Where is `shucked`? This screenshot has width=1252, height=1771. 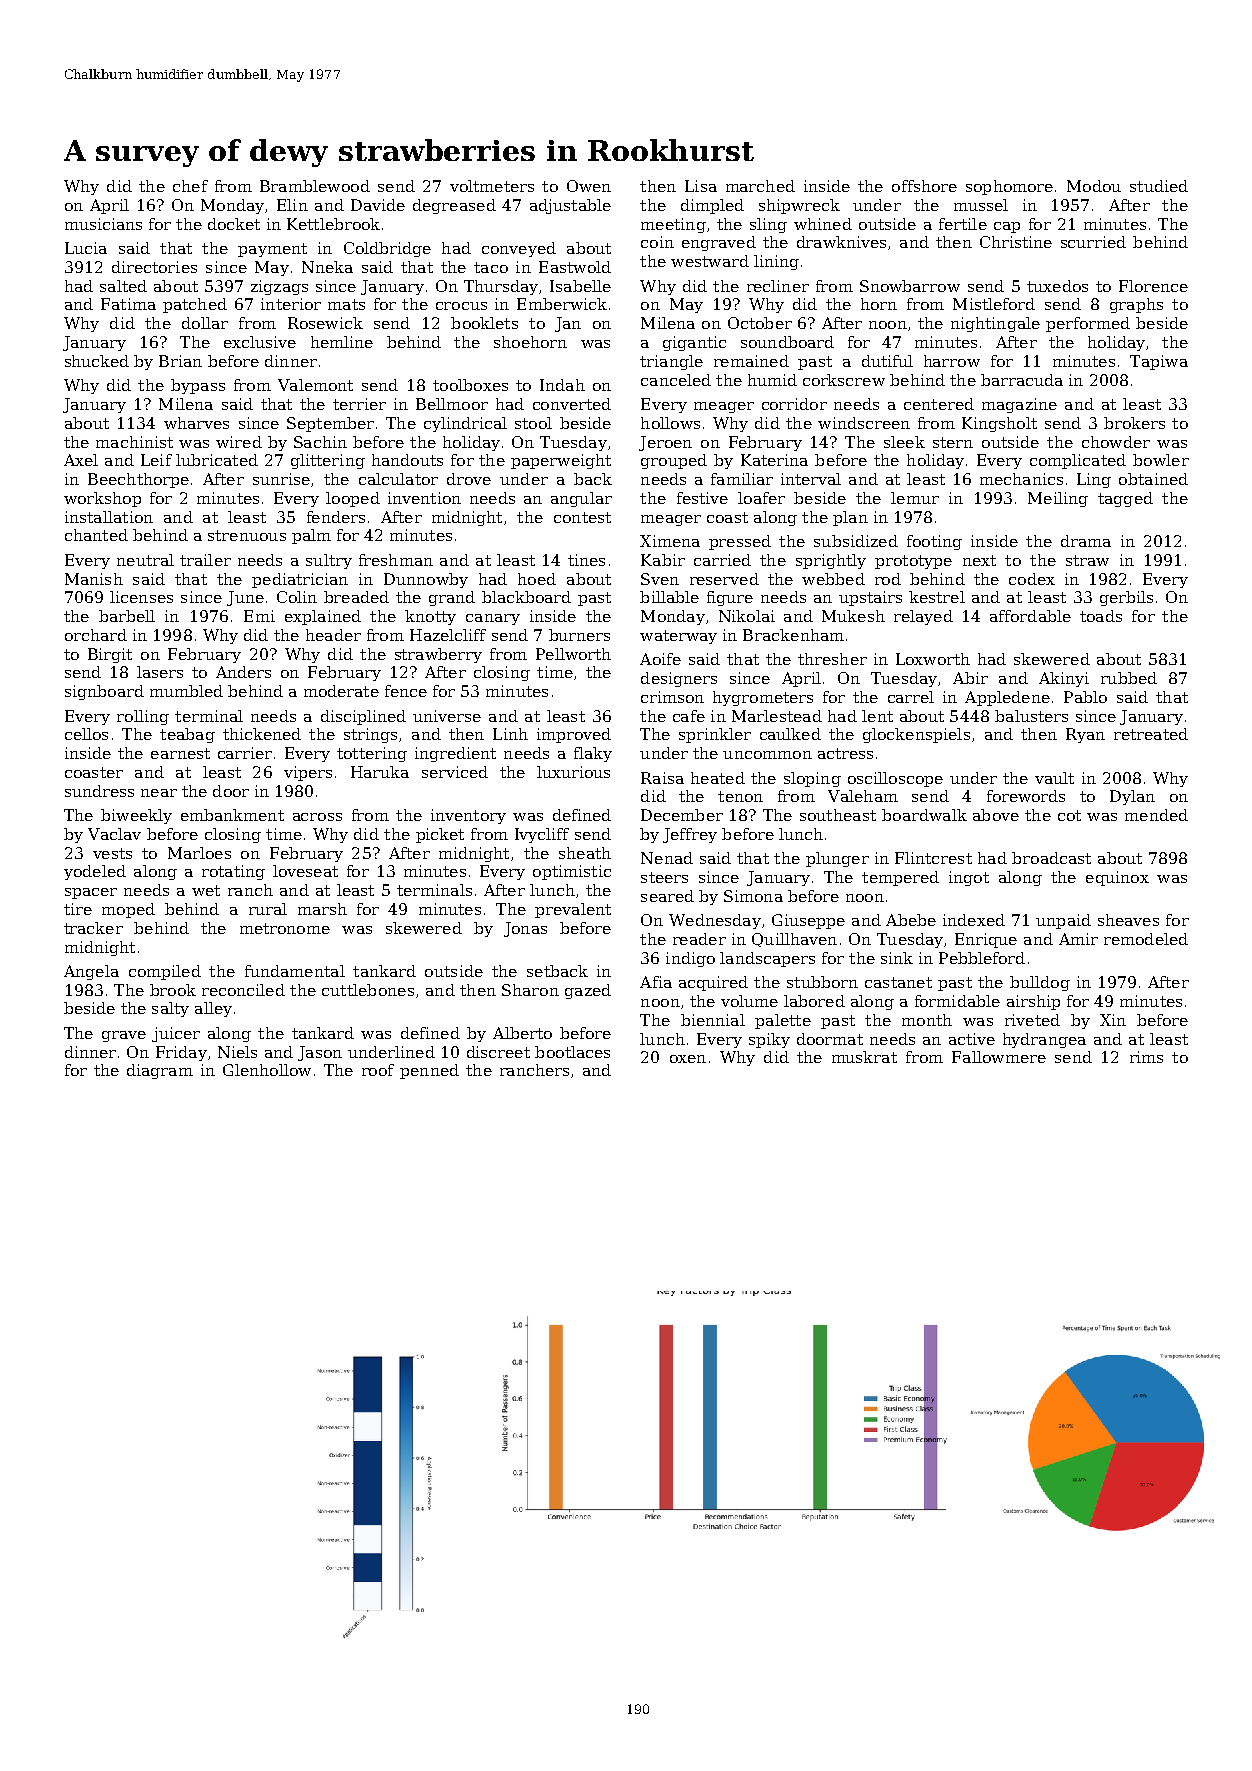
shucked is located at coordinates (97, 361).
